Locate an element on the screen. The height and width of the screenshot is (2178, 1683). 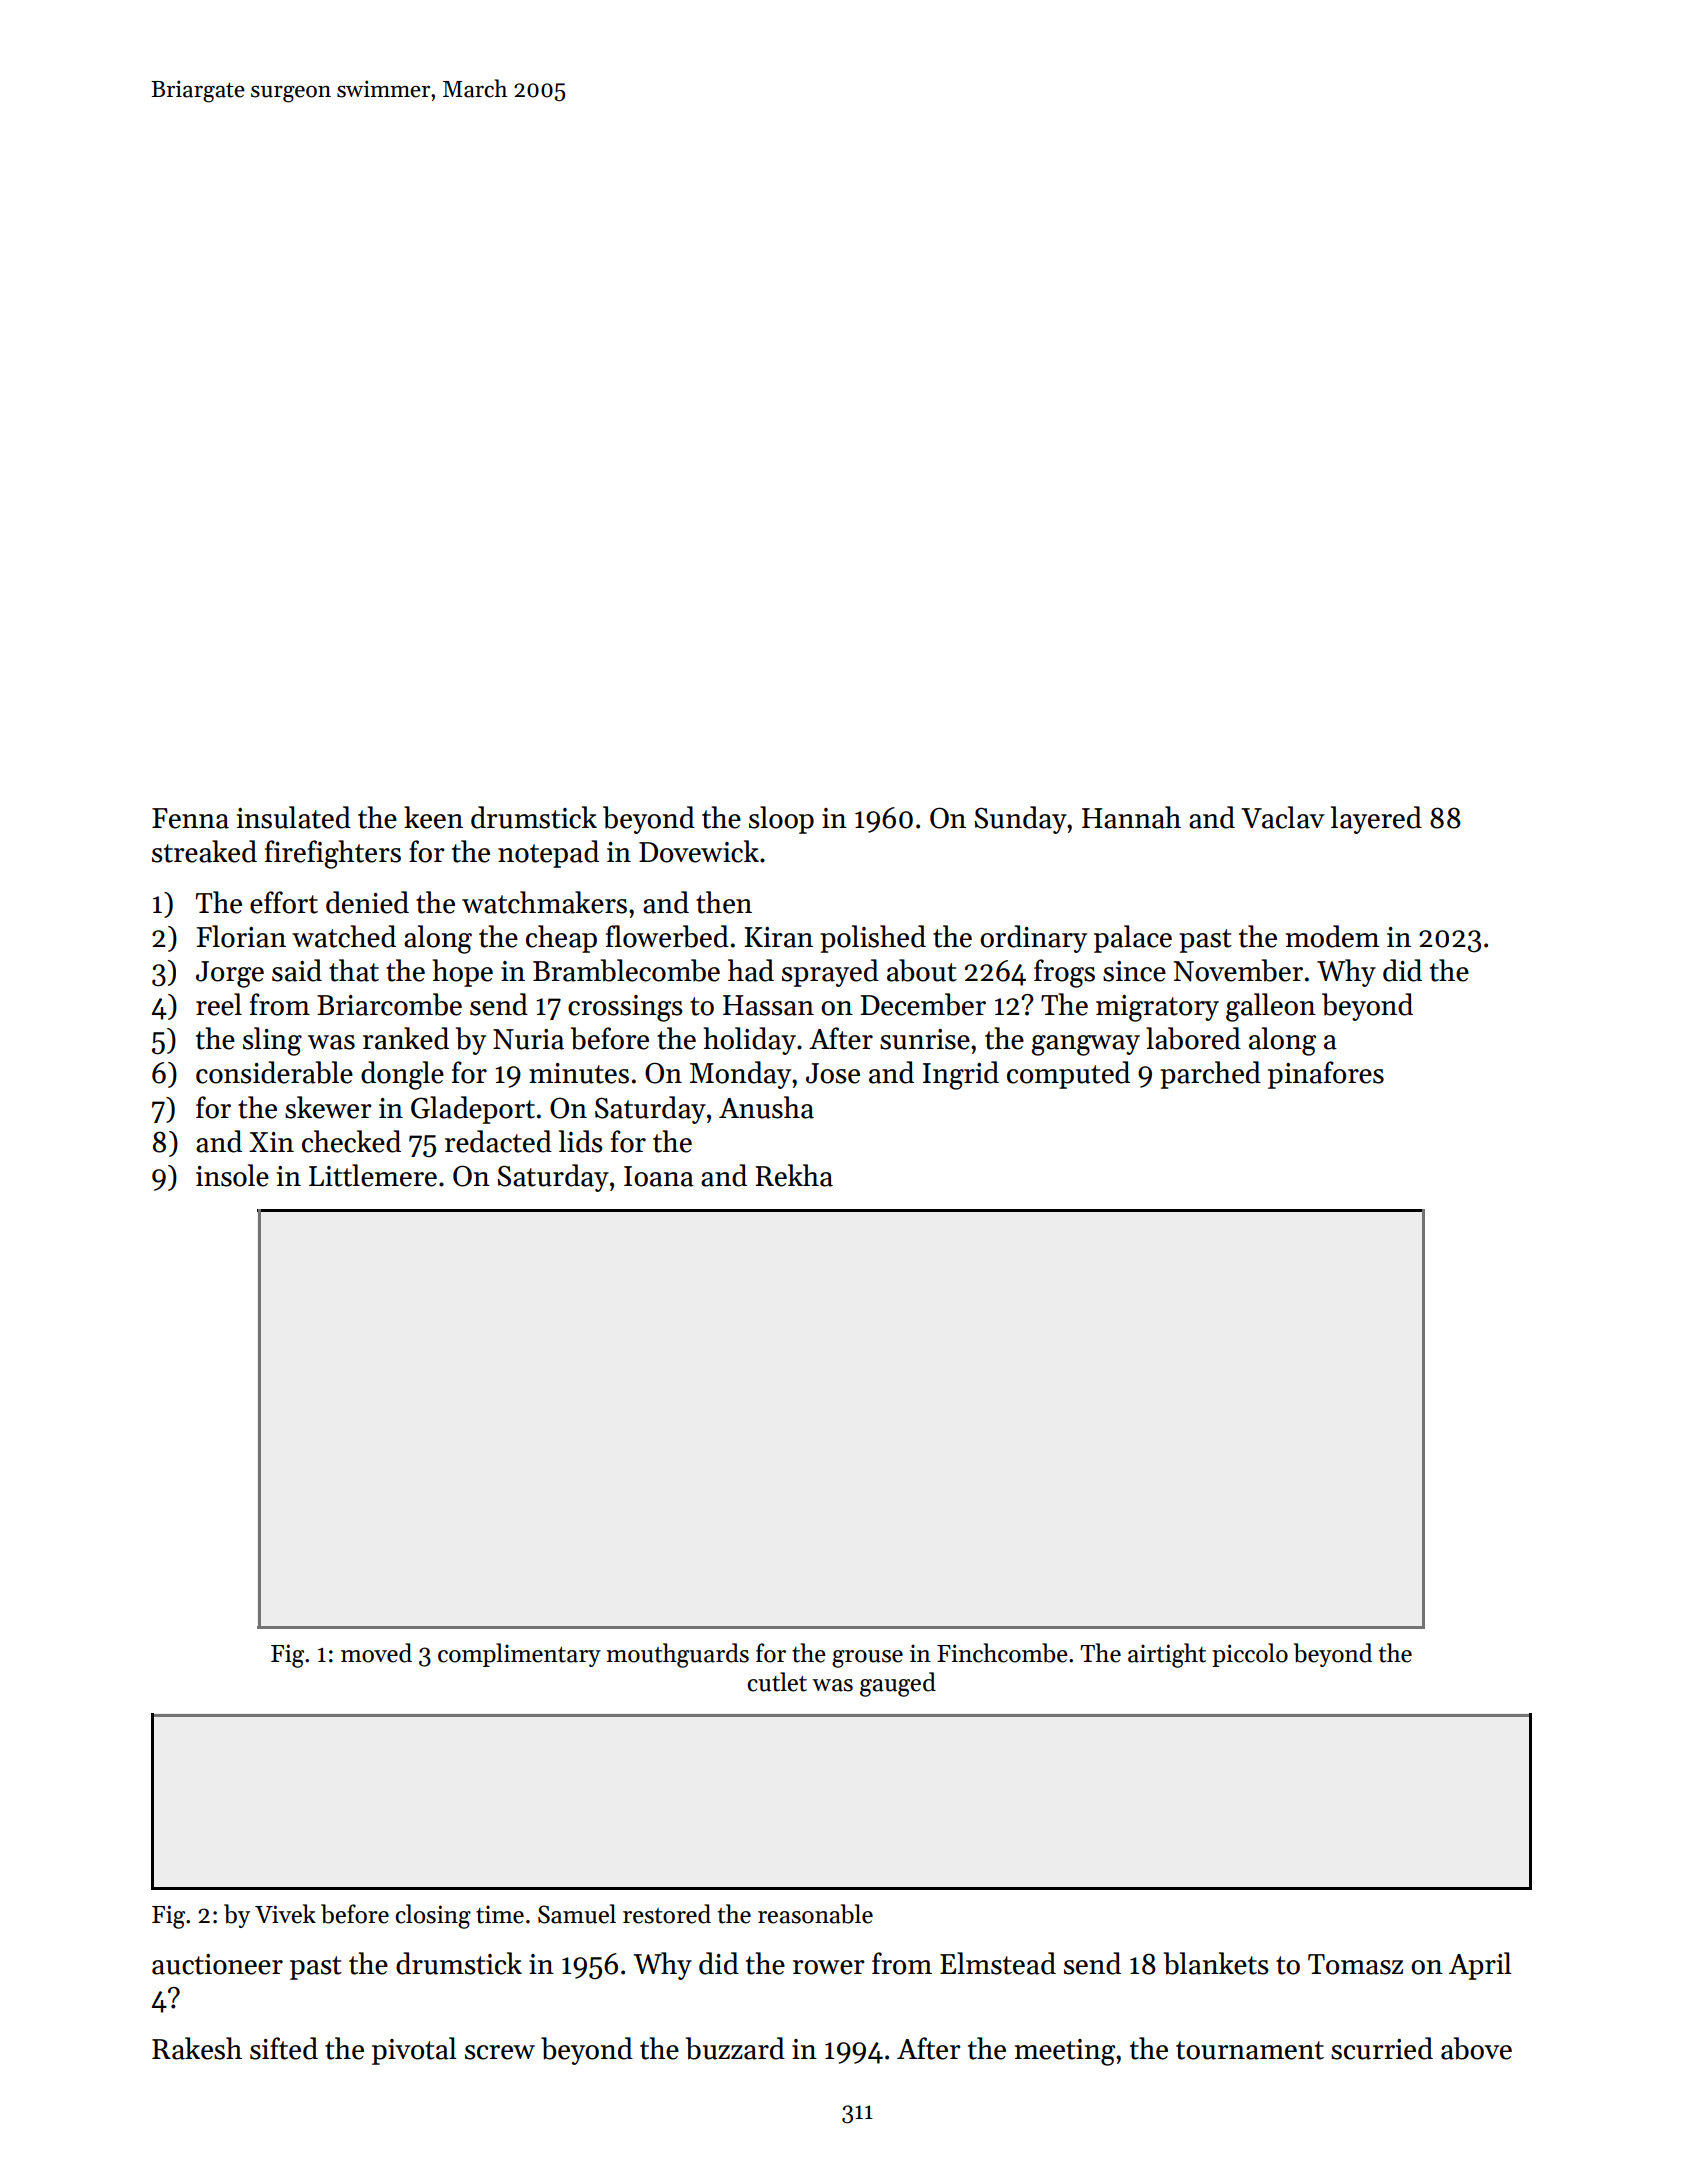
Rekha is located at coordinates (794, 1175).
